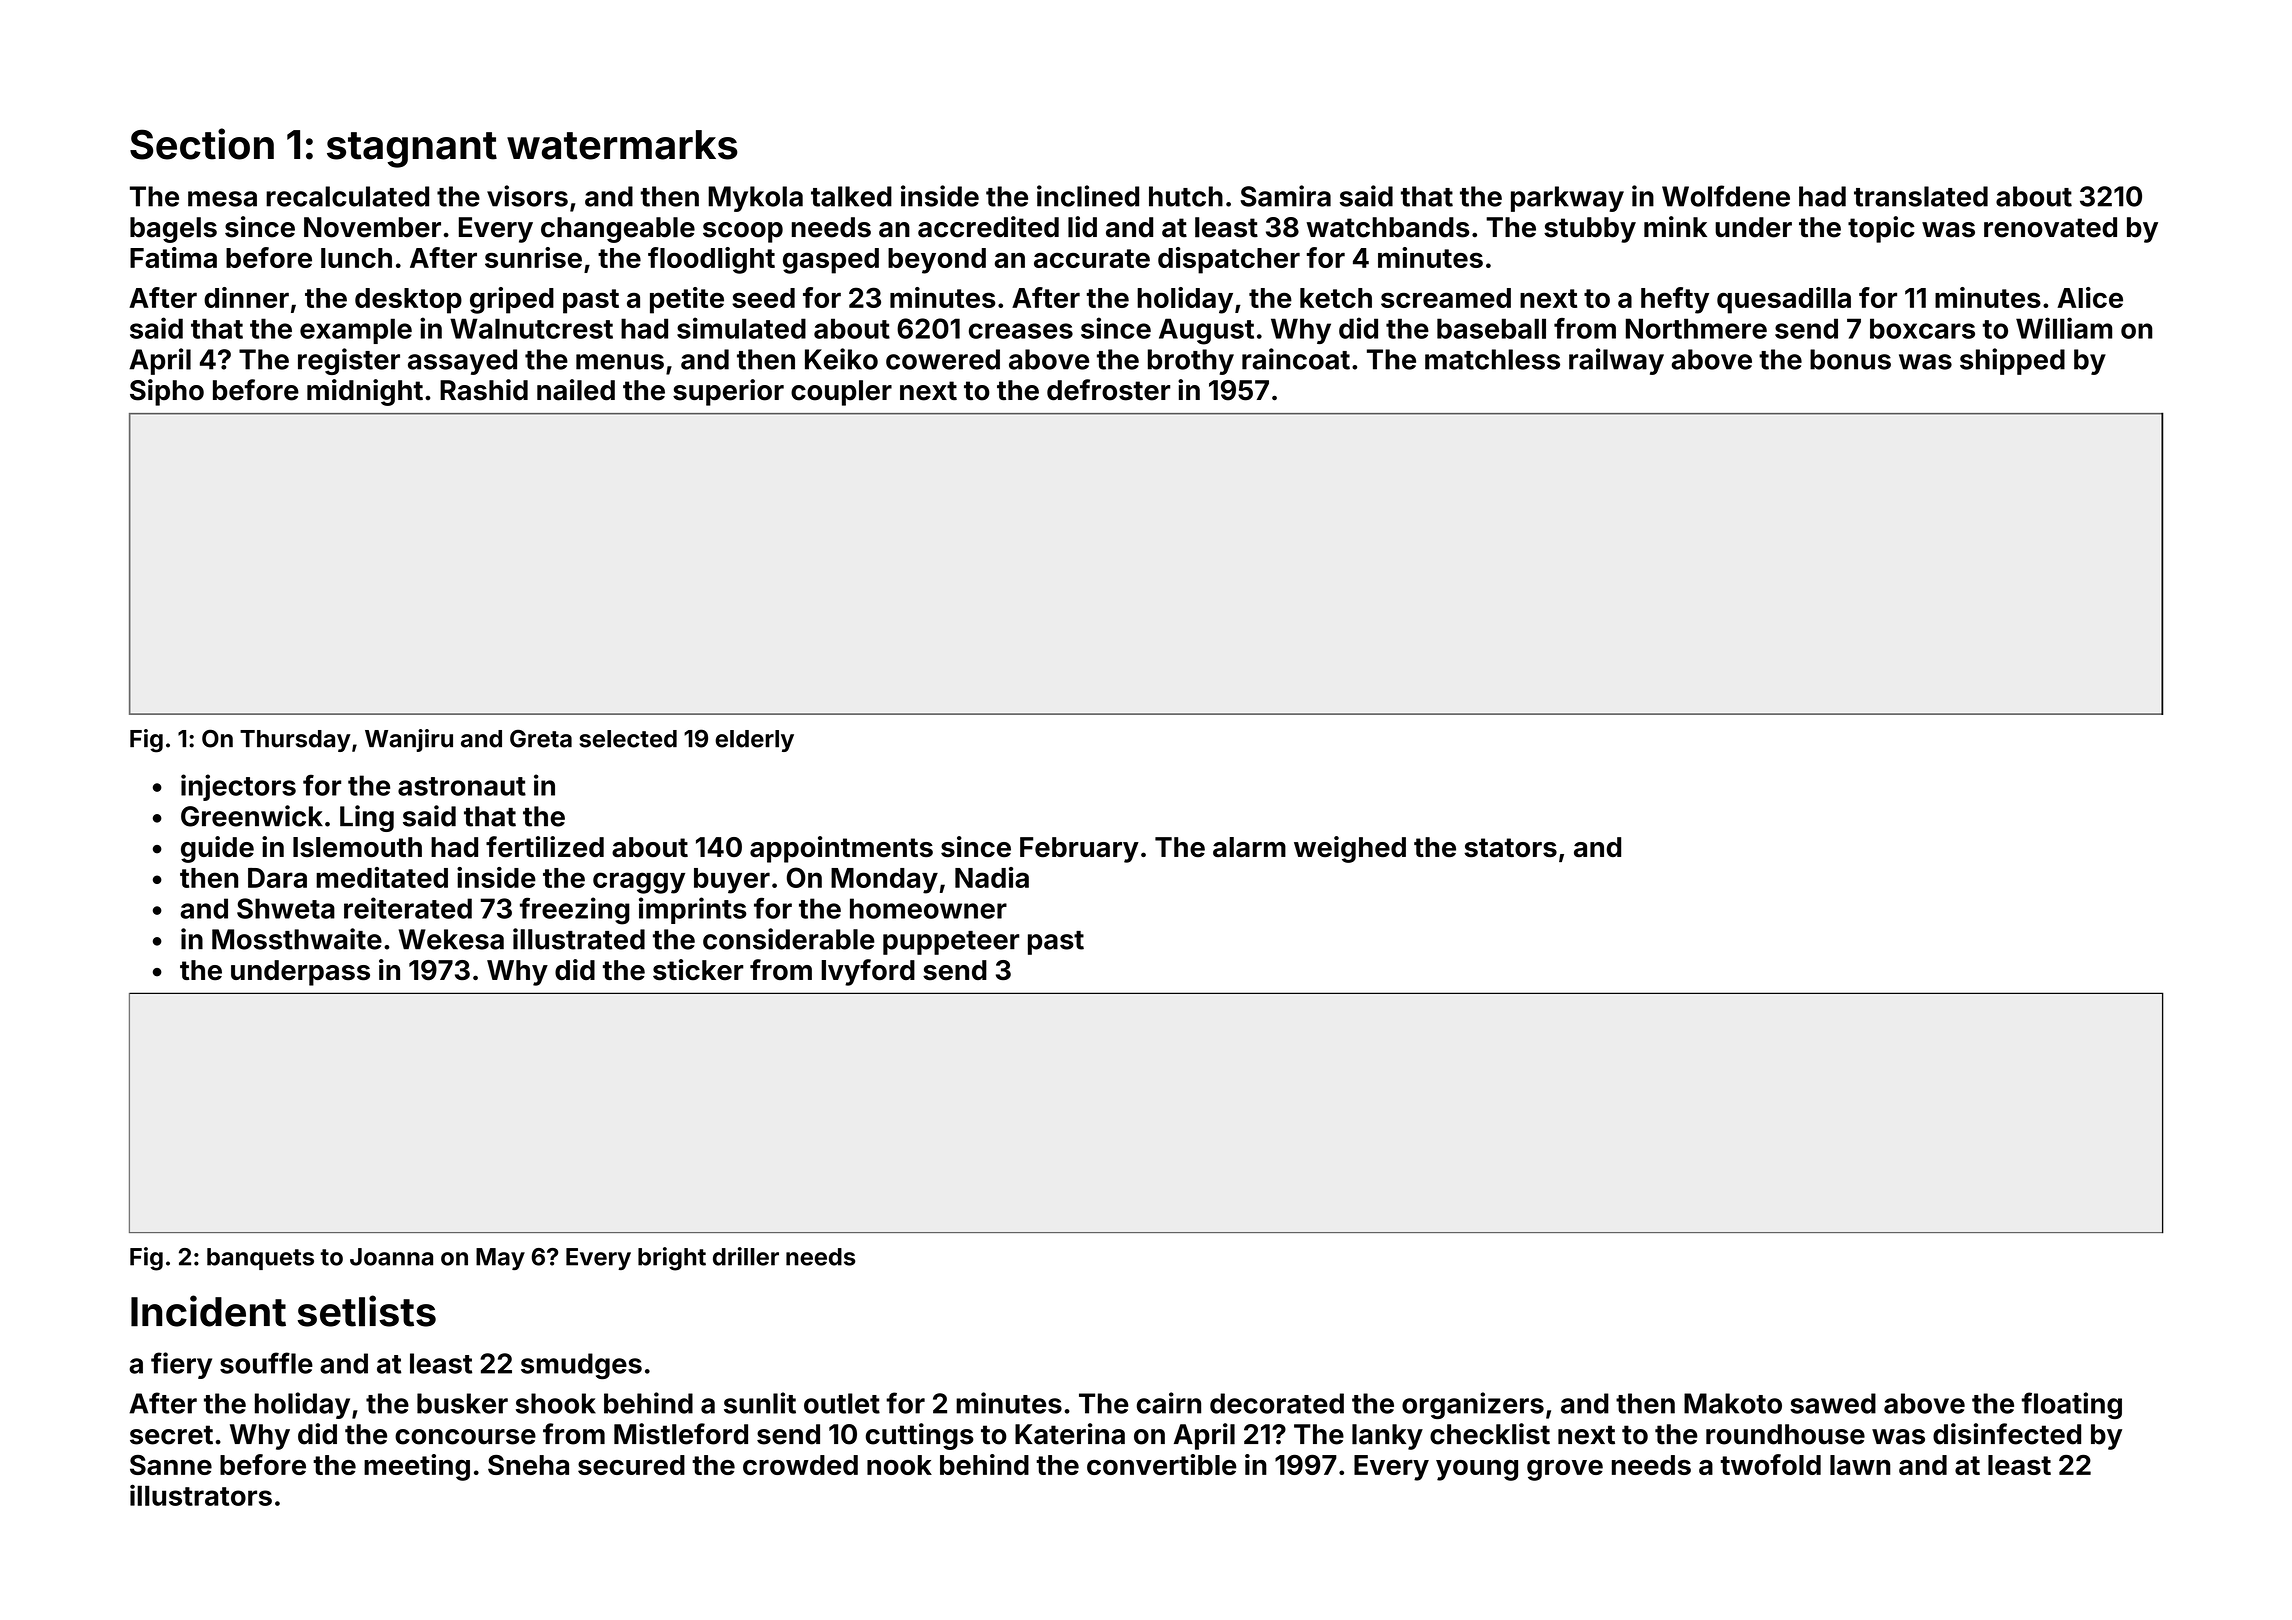 The width and height of the document is (2292, 1620). Describe the element at coordinates (1510, 848) in the document. I see `stators` at that location.
